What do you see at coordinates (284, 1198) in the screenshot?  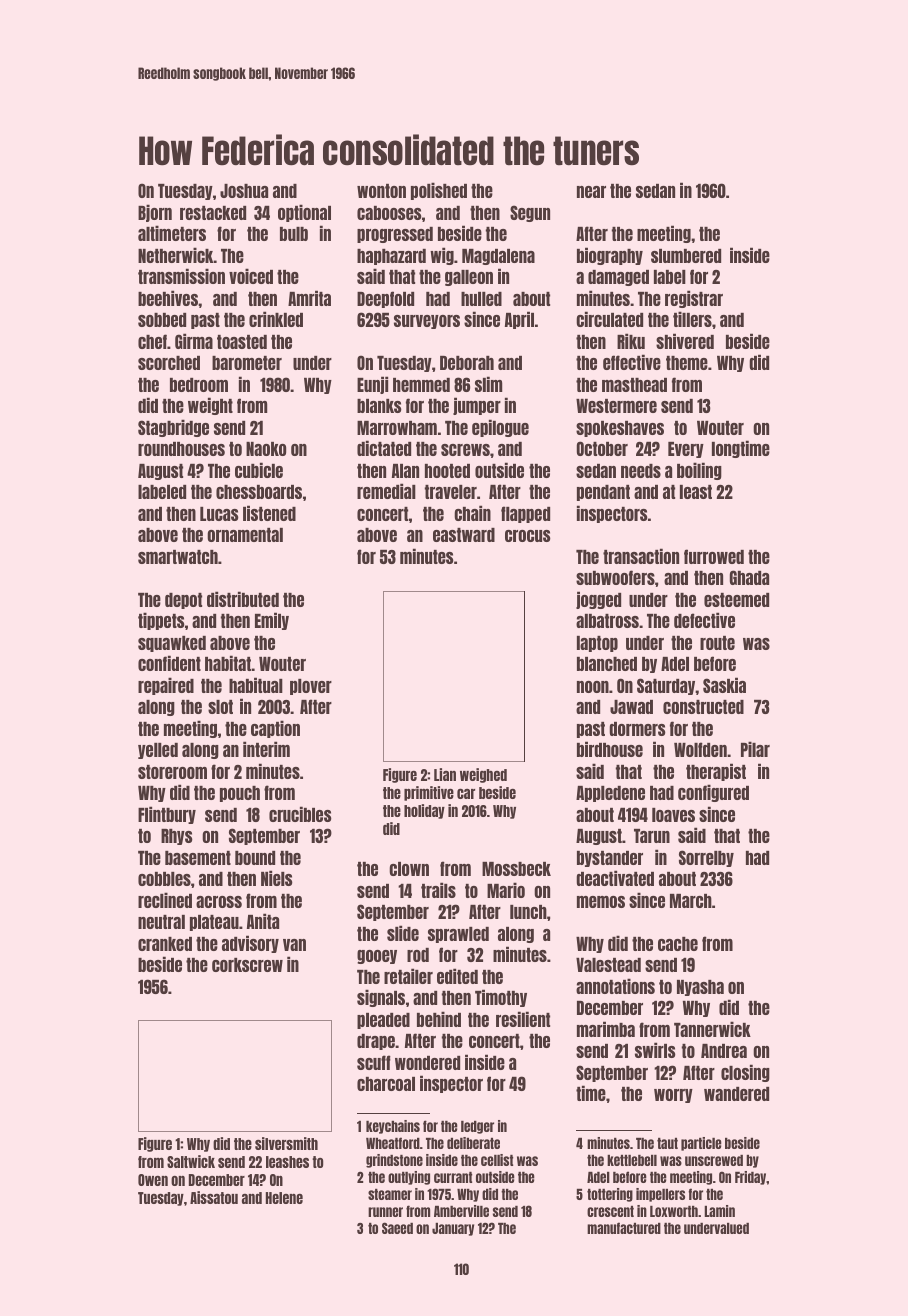 I see `Helene` at bounding box center [284, 1198].
